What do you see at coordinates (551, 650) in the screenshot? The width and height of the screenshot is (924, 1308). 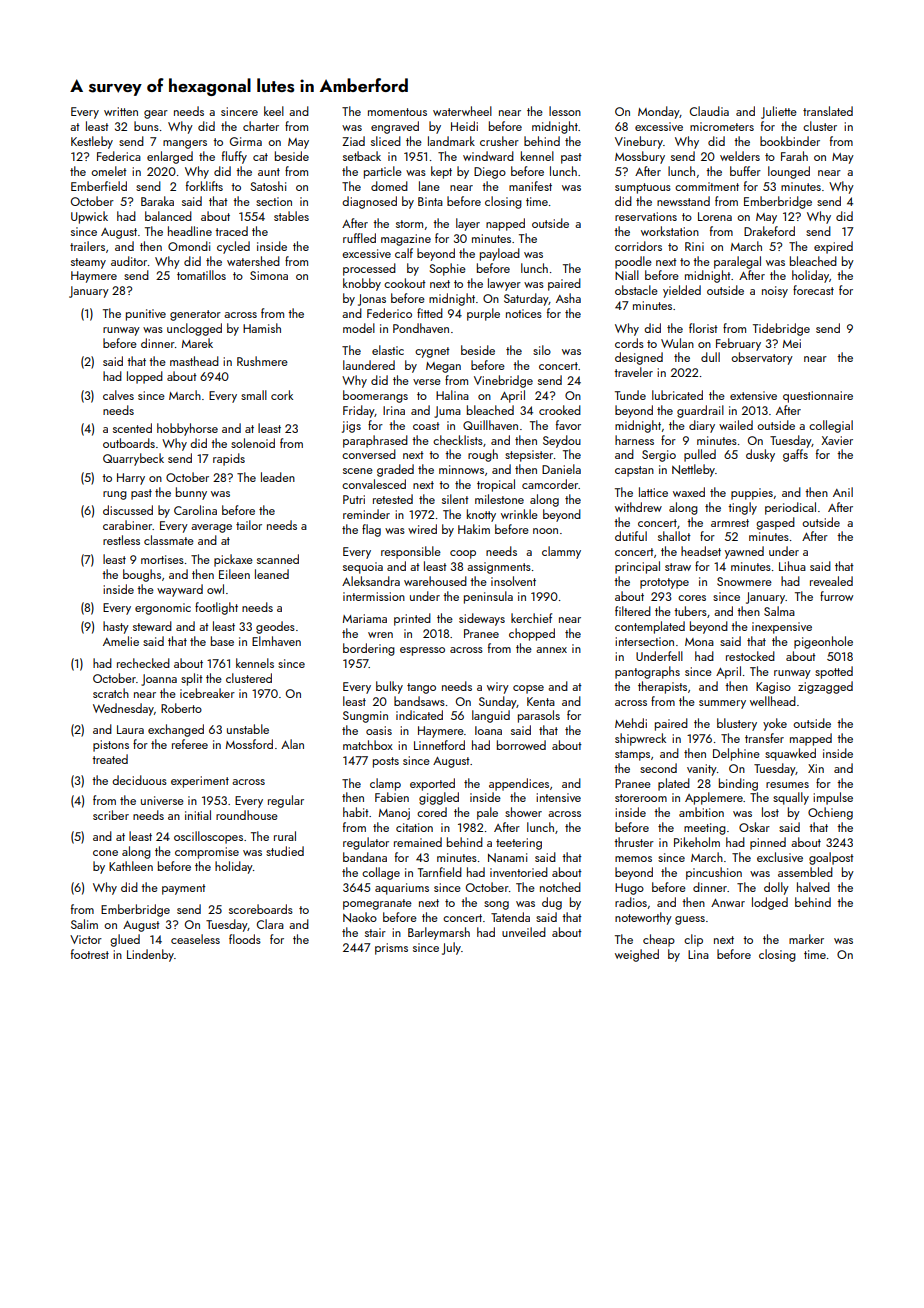 I see `annex` at bounding box center [551, 650].
